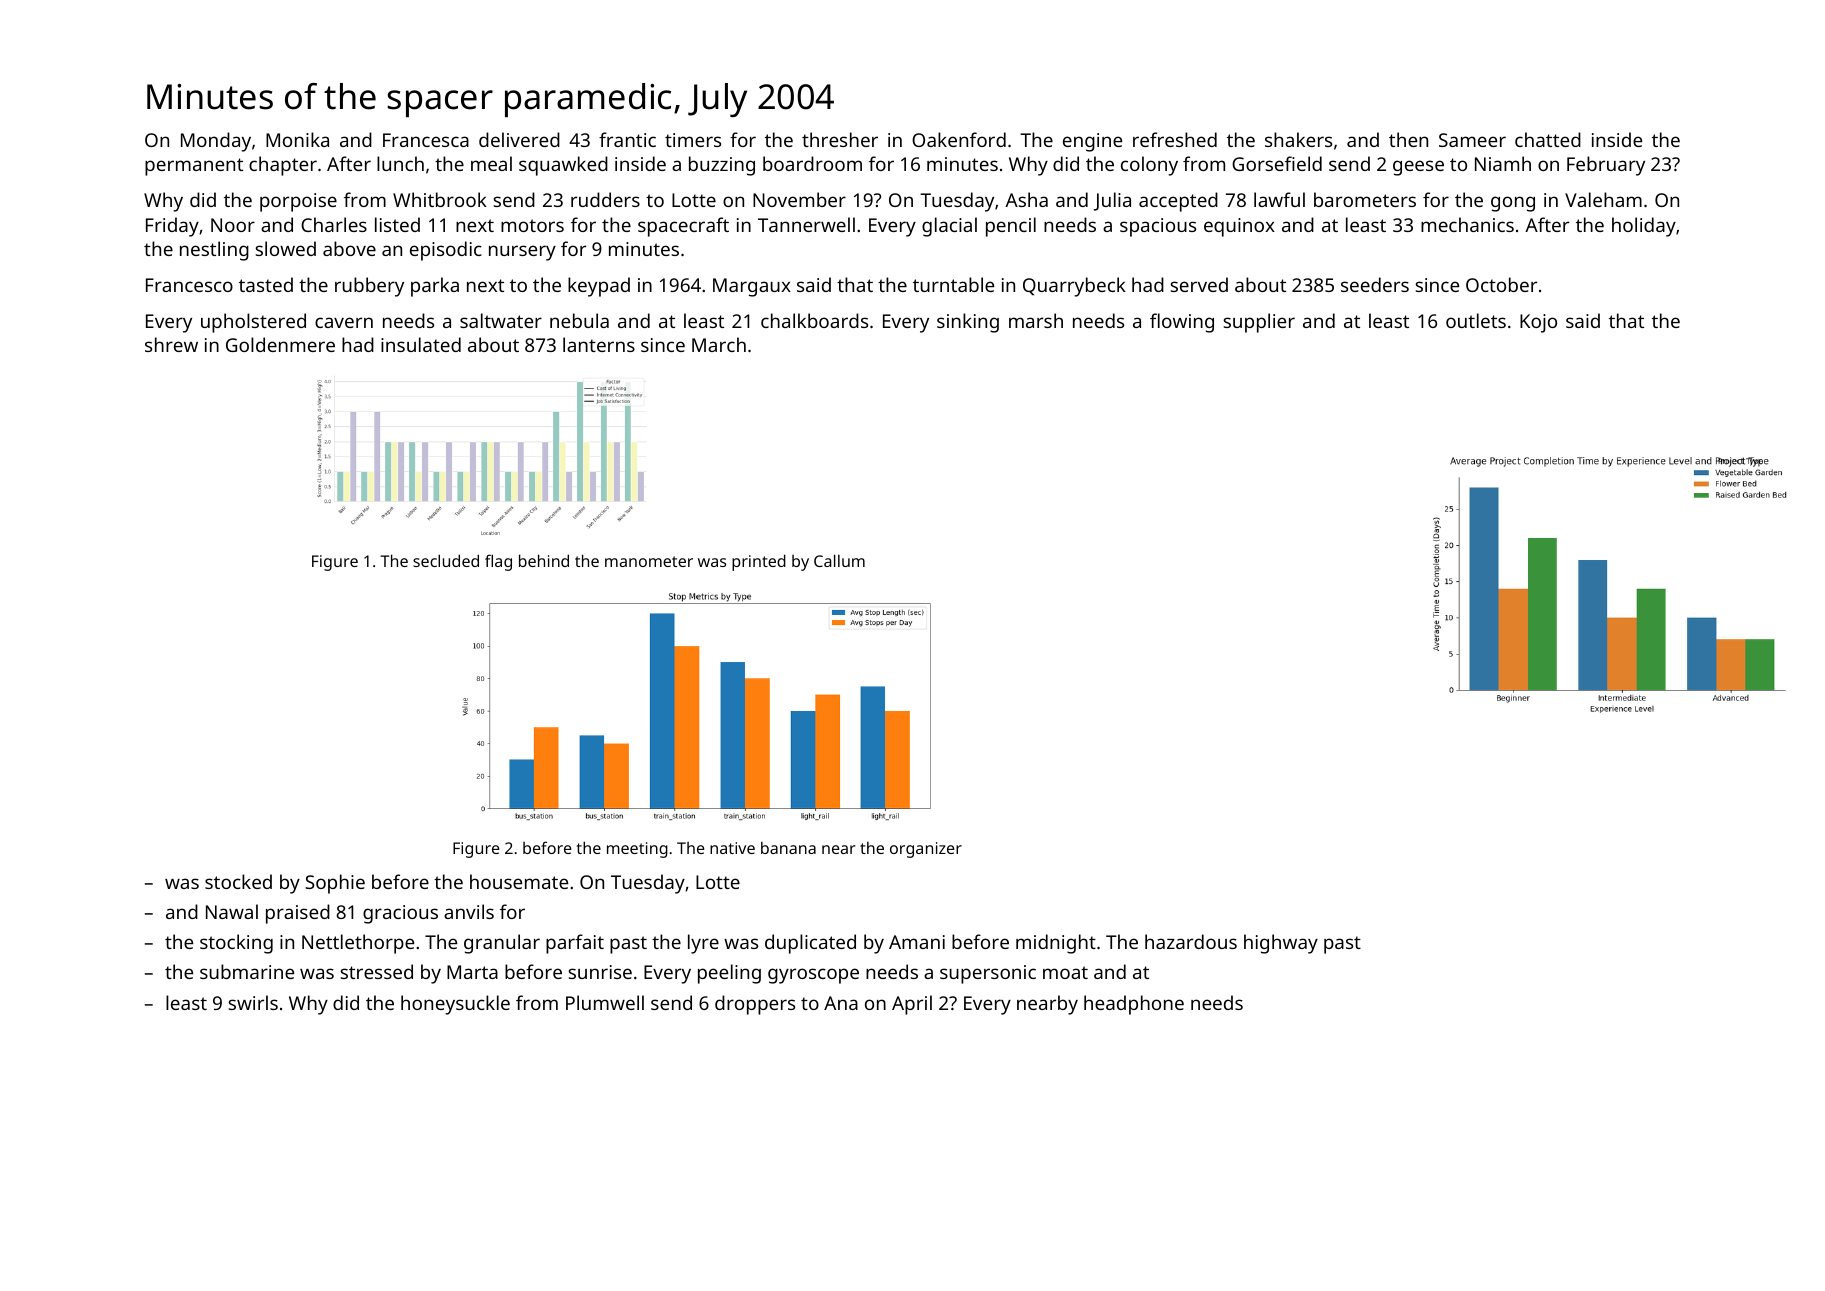  Describe the element at coordinates (732, 848) in the screenshot. I see `native` at that location.
